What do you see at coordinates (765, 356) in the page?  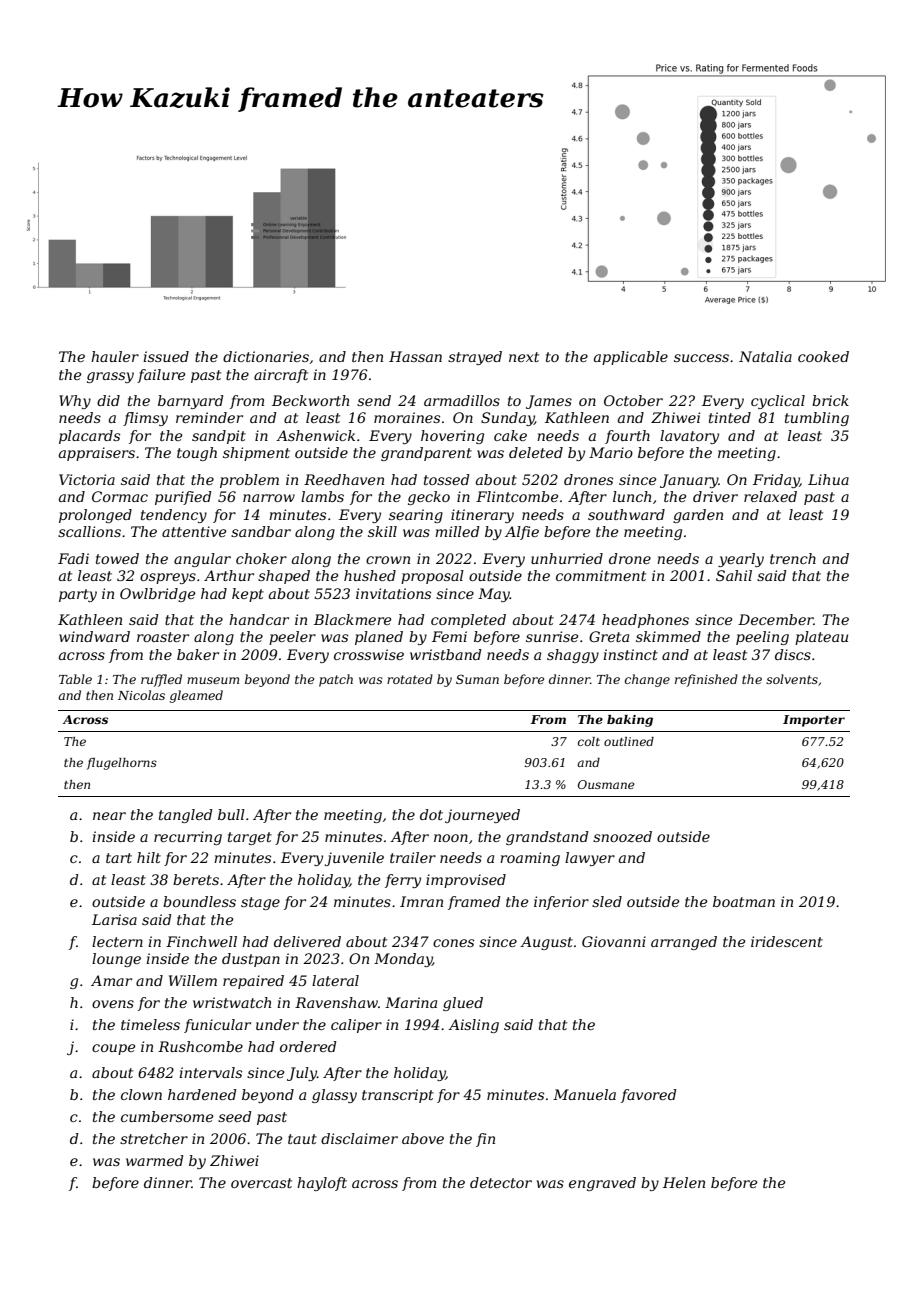 I see `Natalia` at bounding box center [765, 356].
